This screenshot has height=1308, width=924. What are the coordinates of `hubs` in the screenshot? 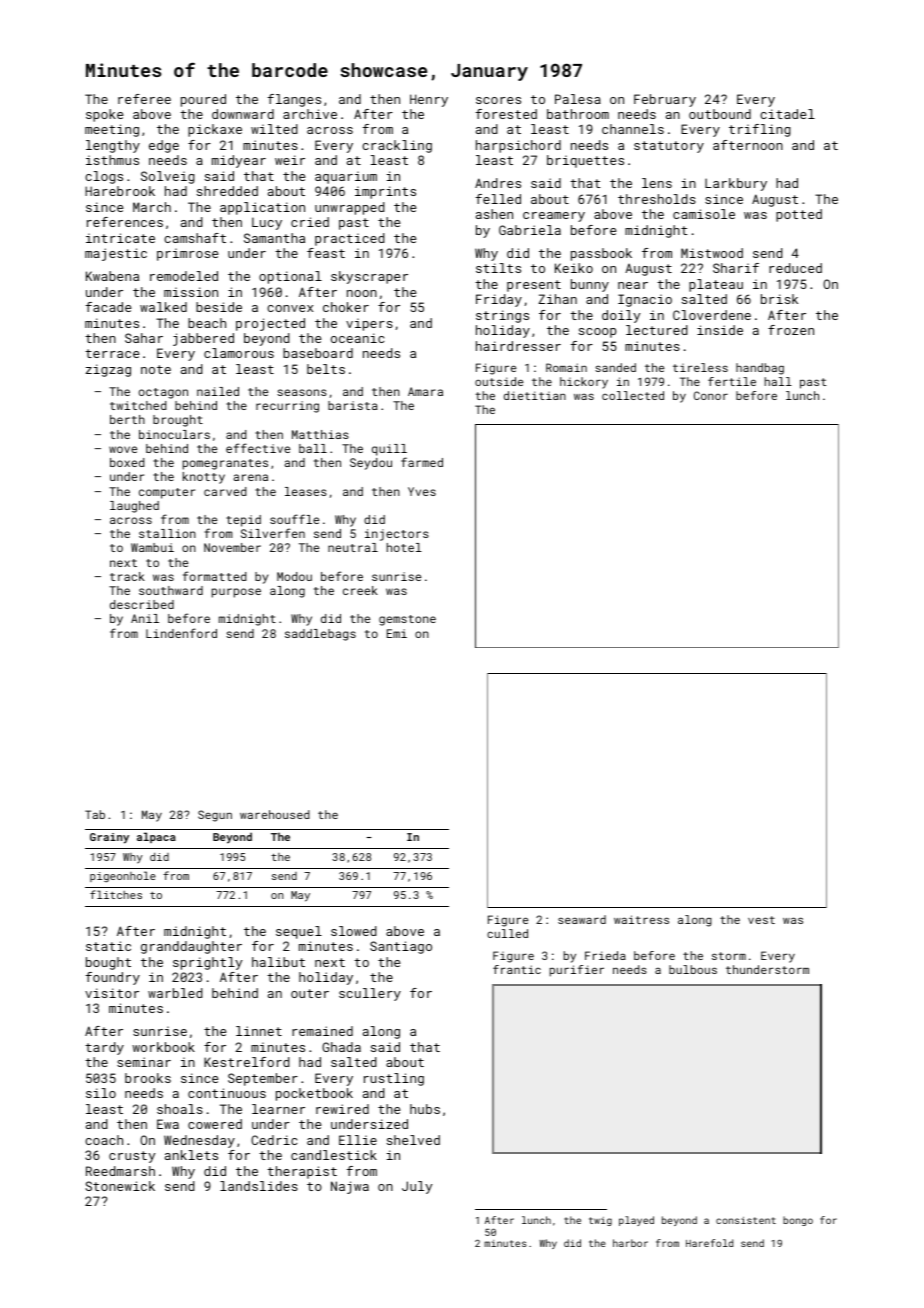 It's located at (425, 1109).
